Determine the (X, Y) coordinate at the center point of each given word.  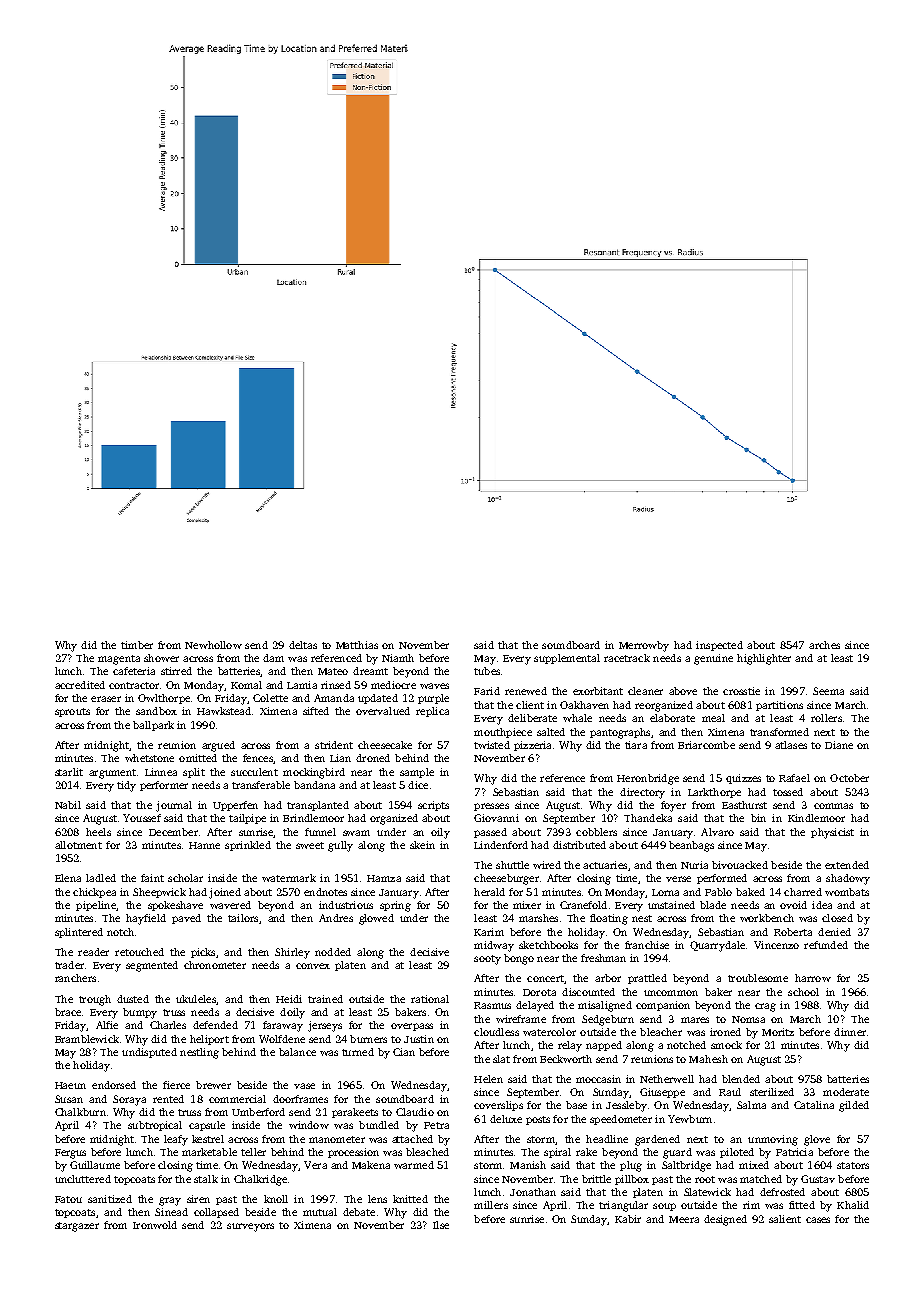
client (530, 705)
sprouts (72, 712)
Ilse (441, 1225)
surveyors (250, 1227)
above (683, 691)
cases (818, 1220)
